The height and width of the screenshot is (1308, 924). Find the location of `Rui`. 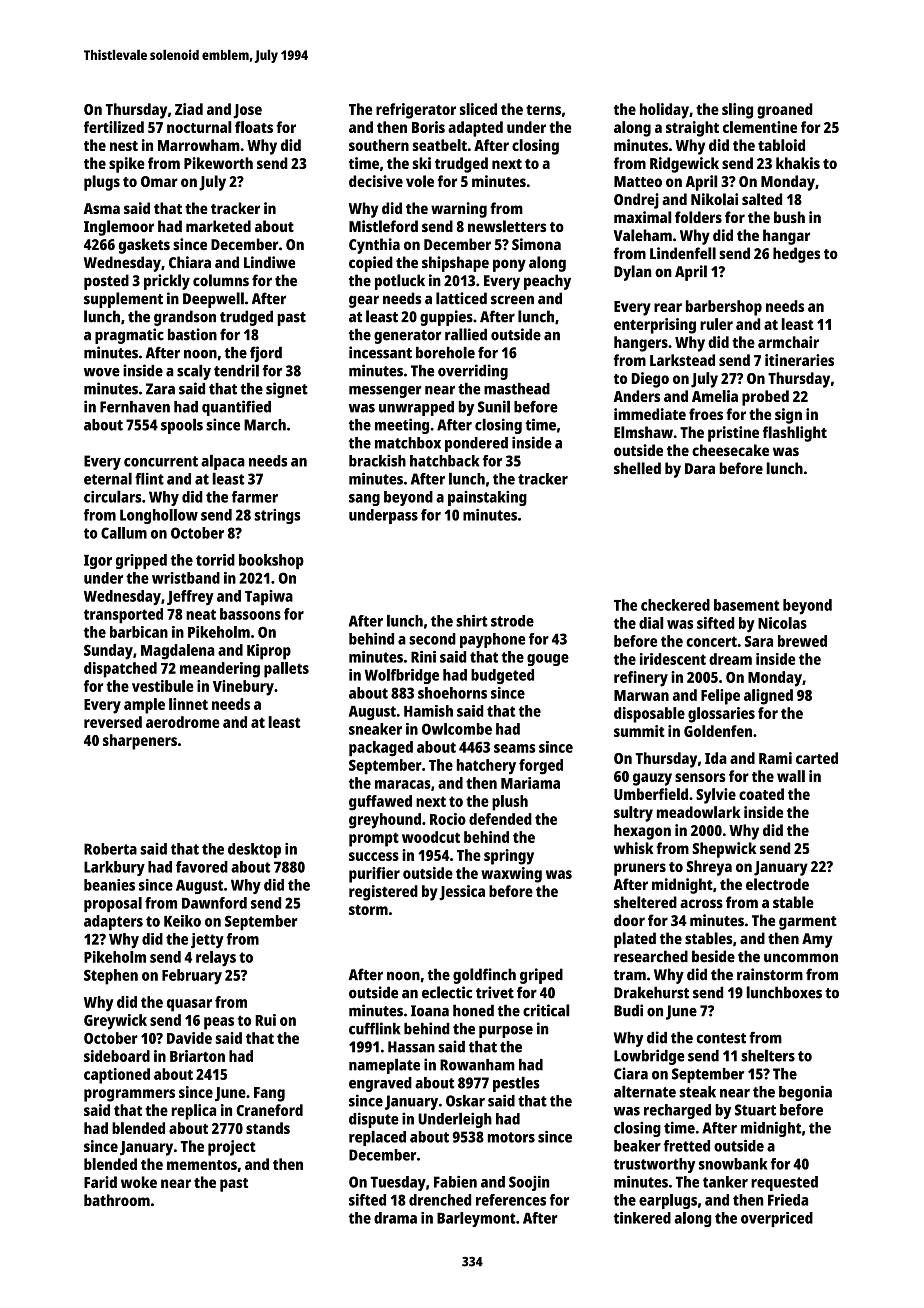

Rui is located at coordinates (265, 1020).
